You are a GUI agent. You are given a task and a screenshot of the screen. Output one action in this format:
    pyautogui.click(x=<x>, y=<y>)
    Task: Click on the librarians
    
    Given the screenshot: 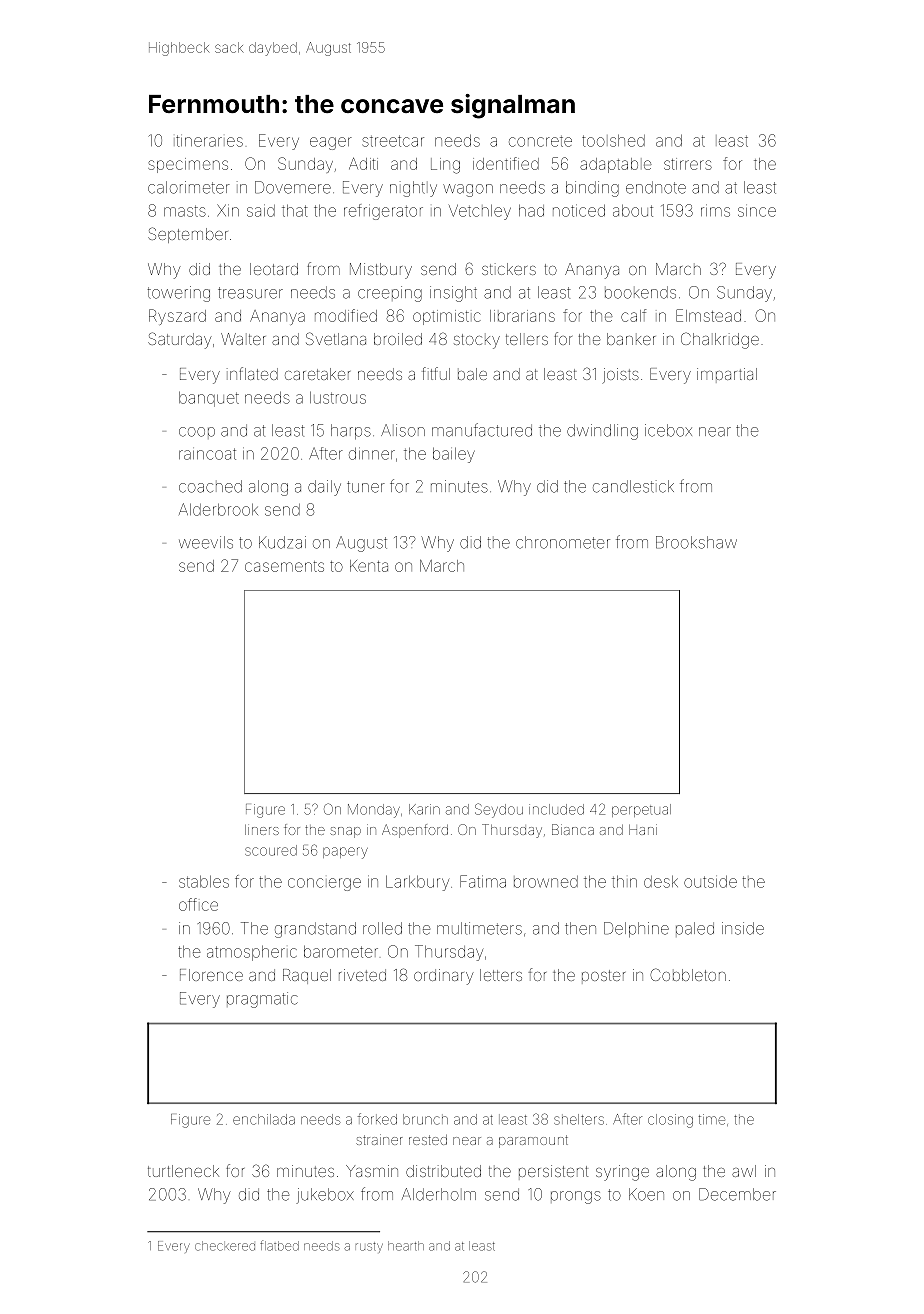 What is the action you would take?
    pyautogui.click(x=522, y=316)
